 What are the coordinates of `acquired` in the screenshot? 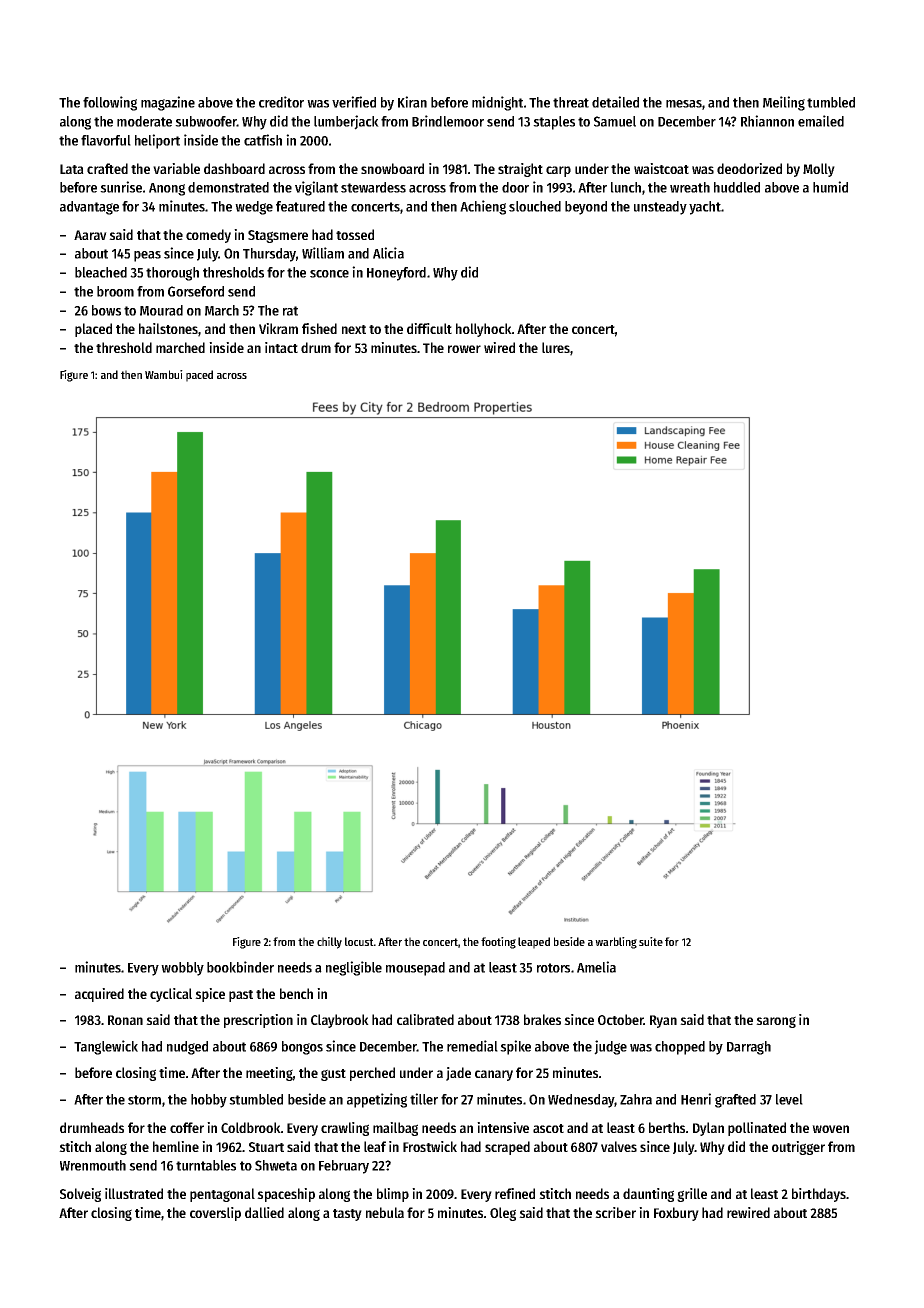 It's located at (99, 995).
